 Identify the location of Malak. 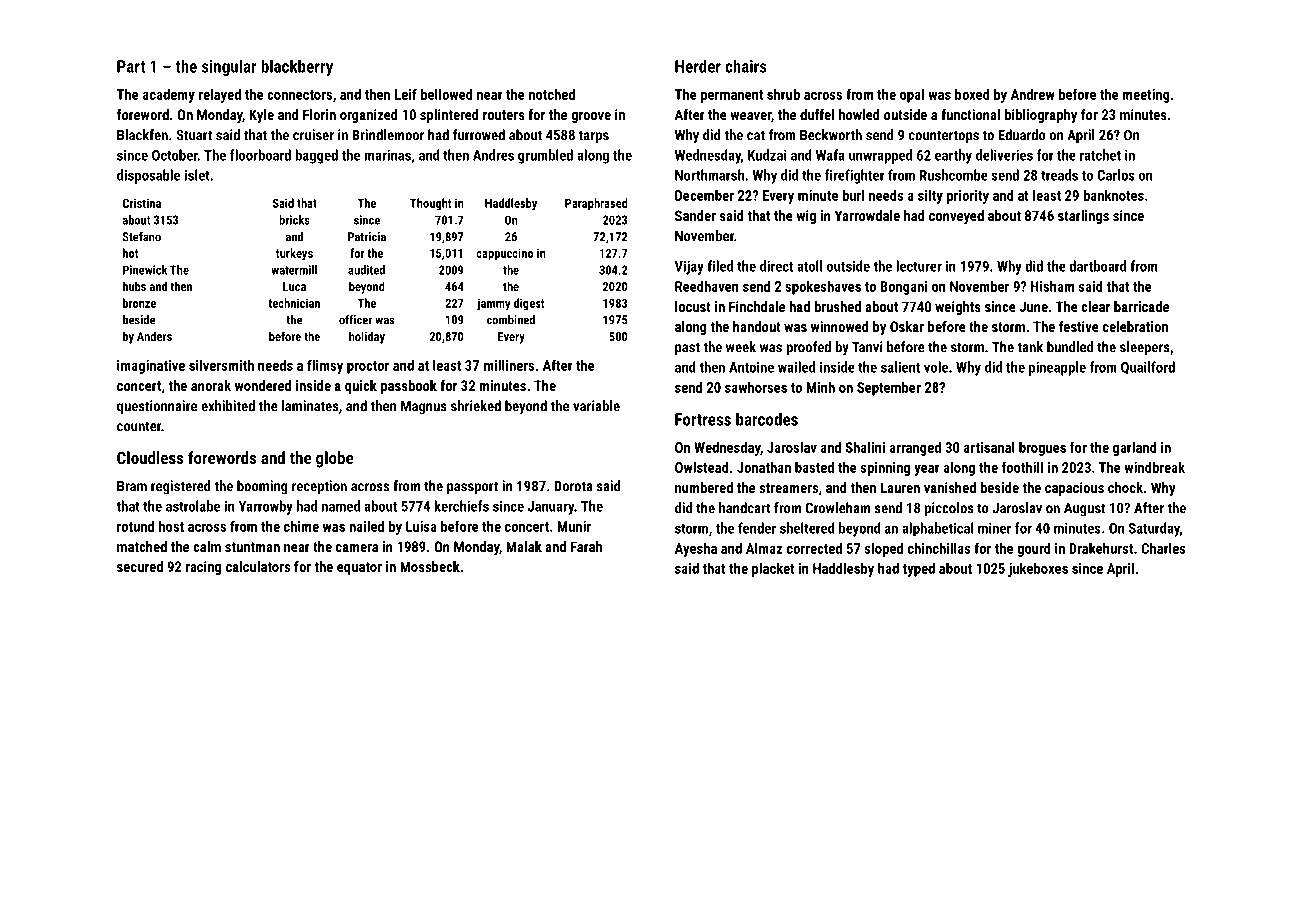
(524, 546).
